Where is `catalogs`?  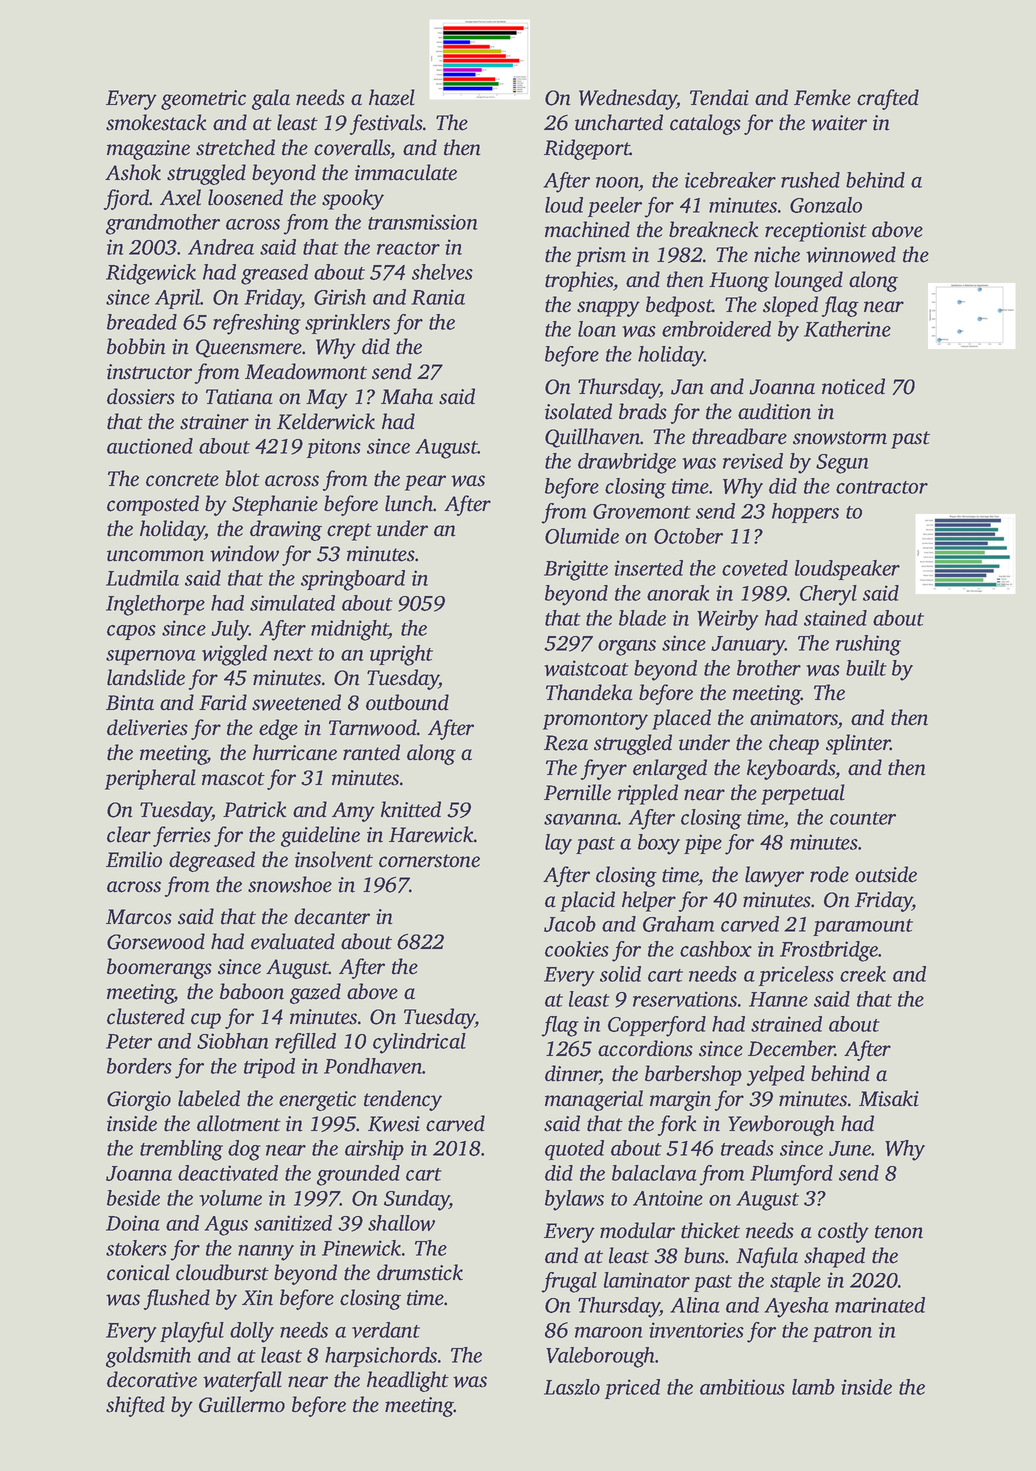 catalogs is located at coordinates (705, 124).
